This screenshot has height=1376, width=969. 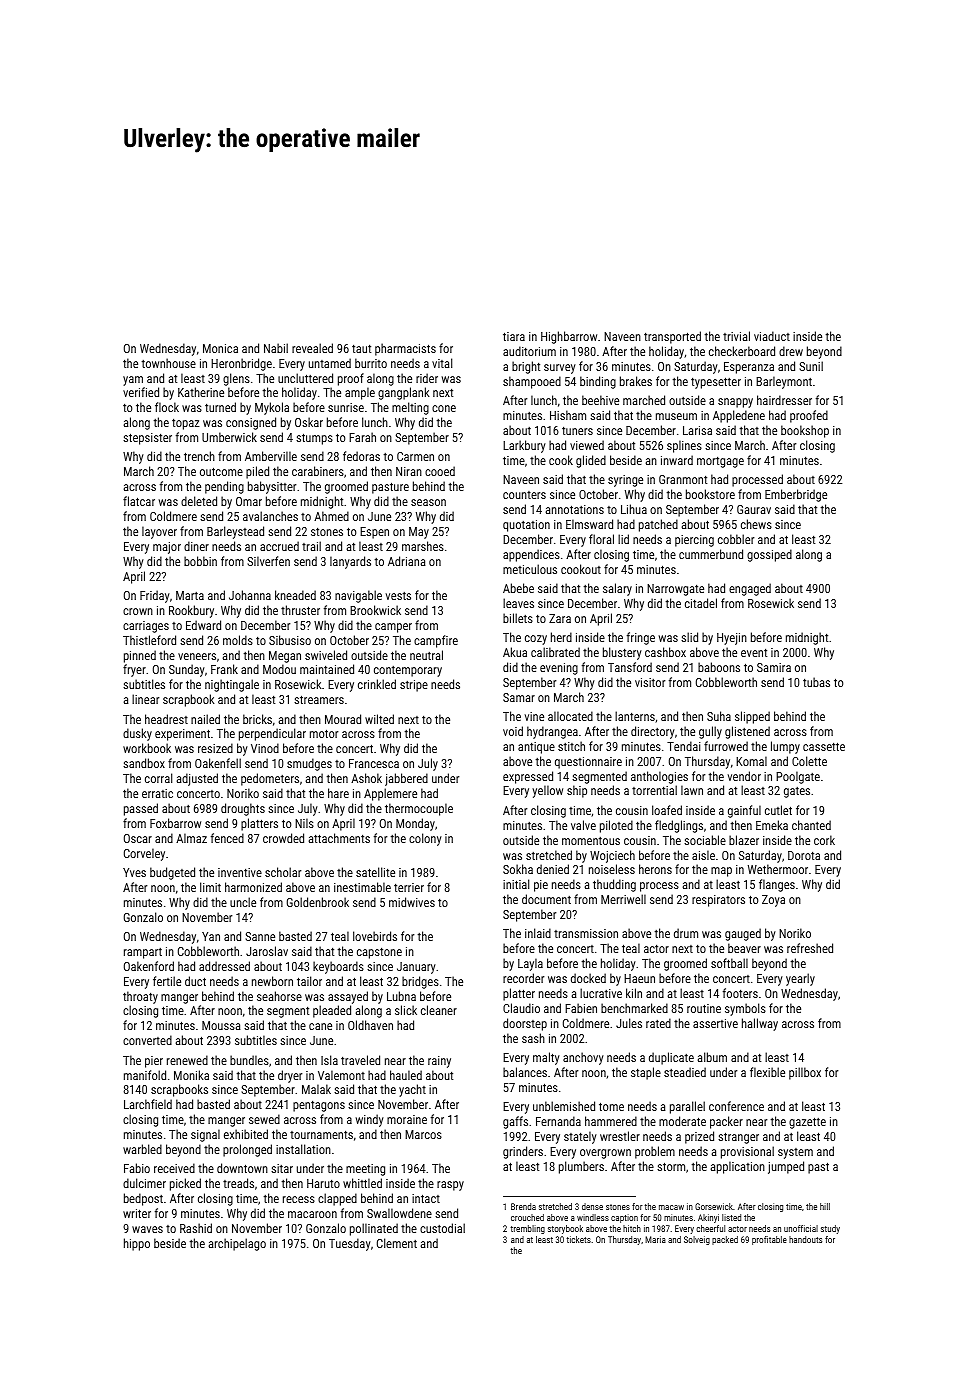 What do you see at coordinates (379, 719) in the screenshot?
I see `wilted` at bounding box center [379, 719].
